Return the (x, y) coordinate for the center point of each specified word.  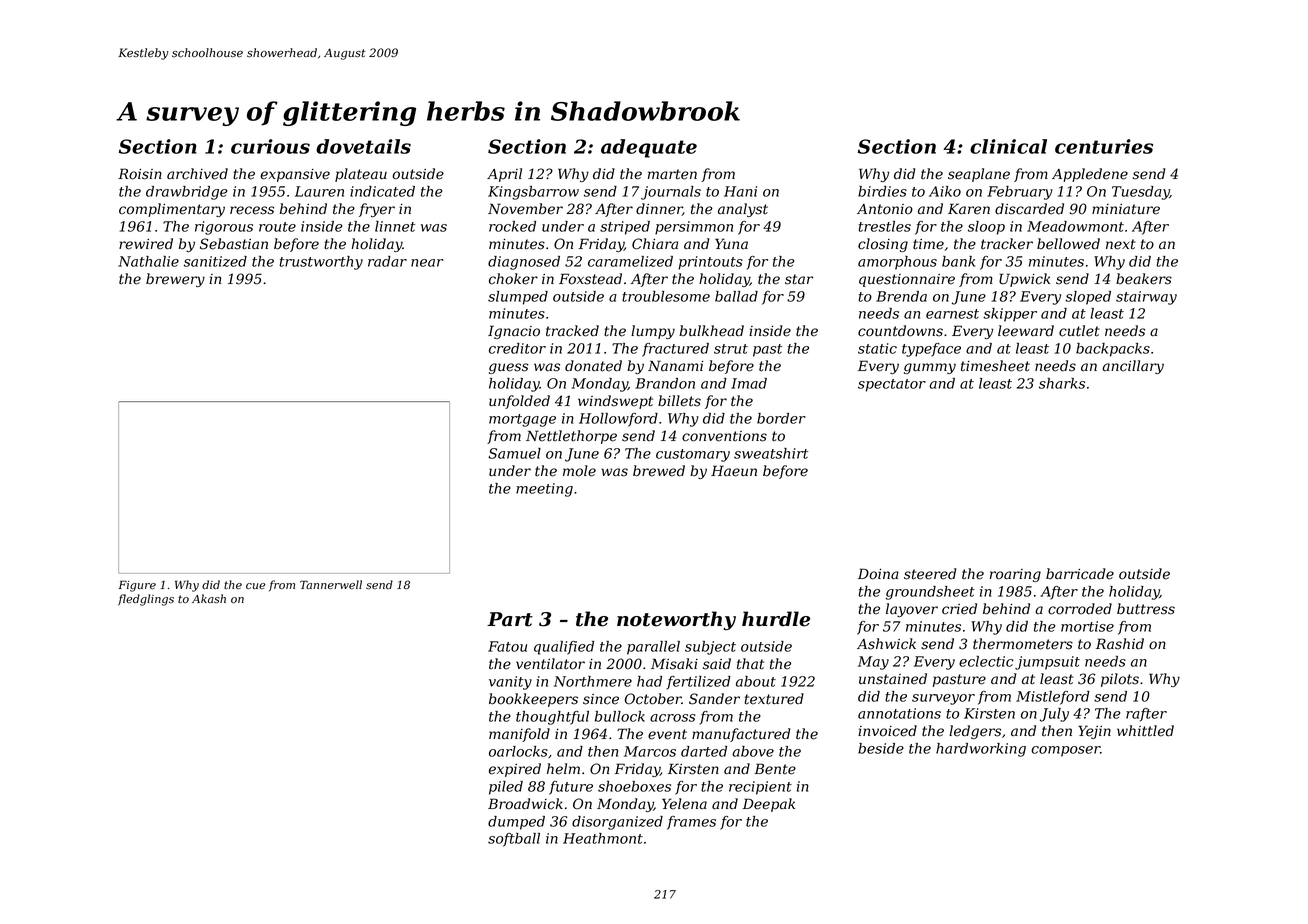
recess (252, 210)
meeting (544, 490)
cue (256, 586)
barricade (1080, 574)
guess (509, 368)
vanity (510, 683)
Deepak (768, 805)
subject (710, 648)
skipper (1010, 315)
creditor (517, 348)
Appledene (1090, 175)
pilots (1120, 680)
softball (514, 840)
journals (671, 193)
